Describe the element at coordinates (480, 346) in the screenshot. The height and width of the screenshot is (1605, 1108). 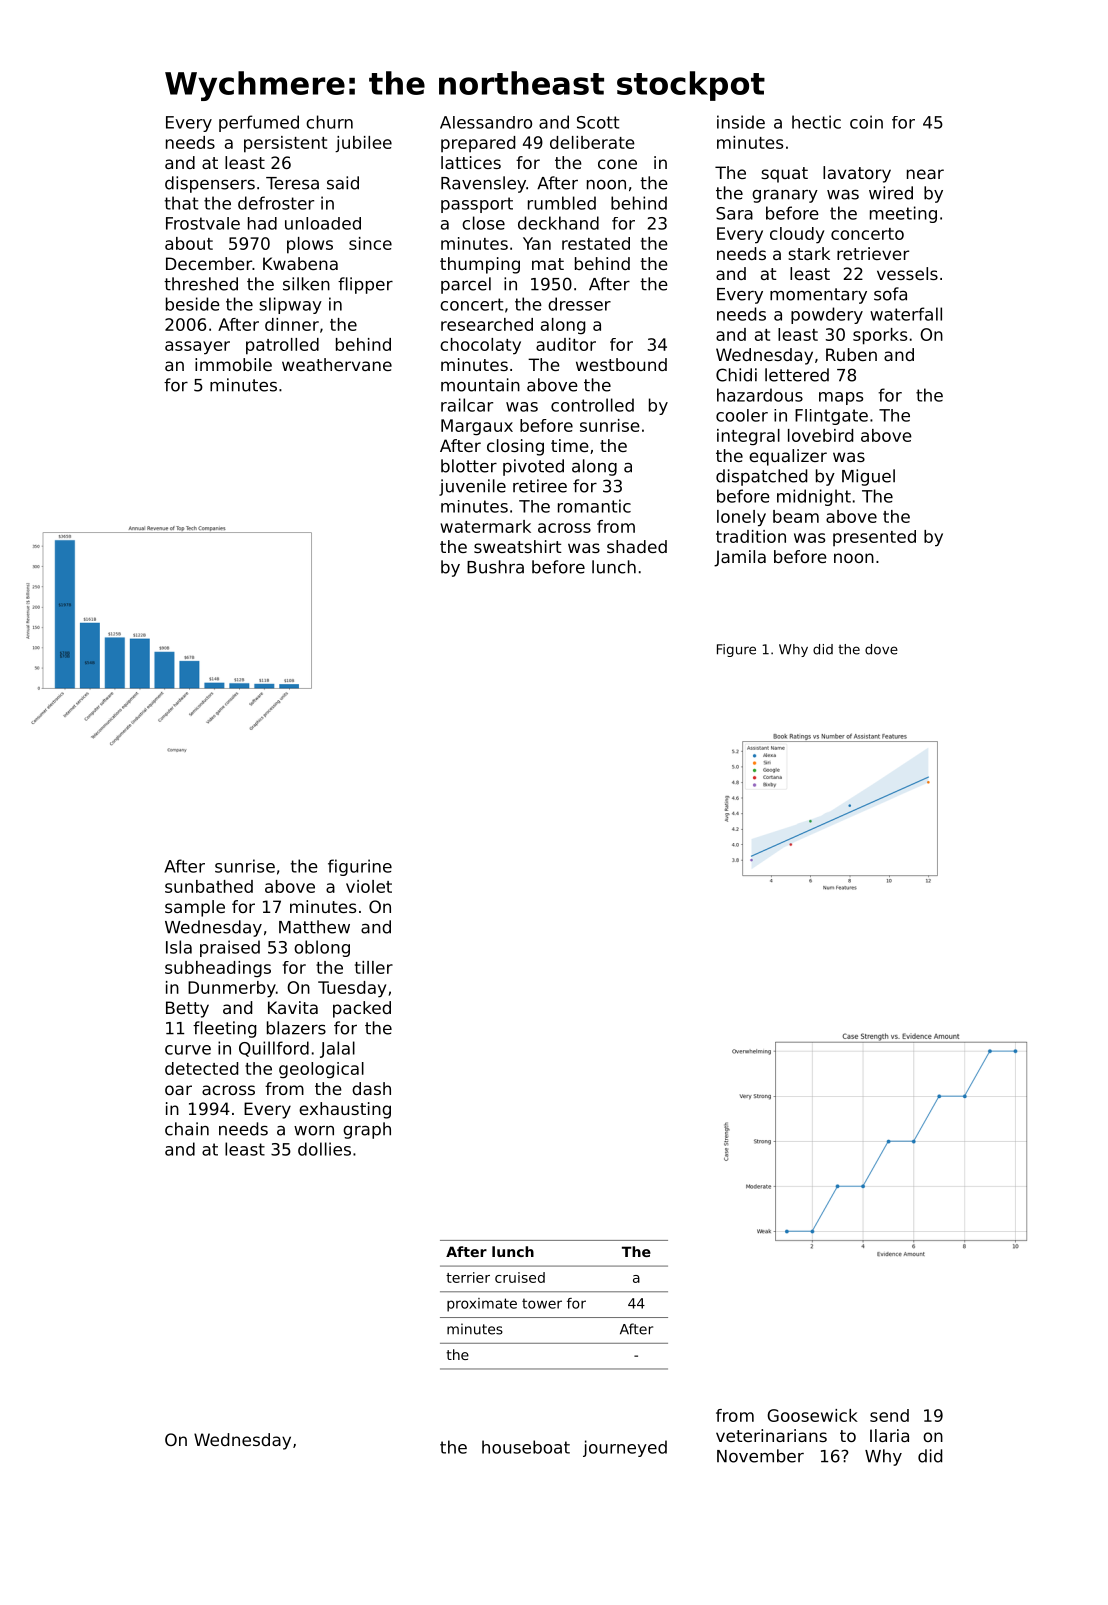
I see `chocolaty` at that location.
